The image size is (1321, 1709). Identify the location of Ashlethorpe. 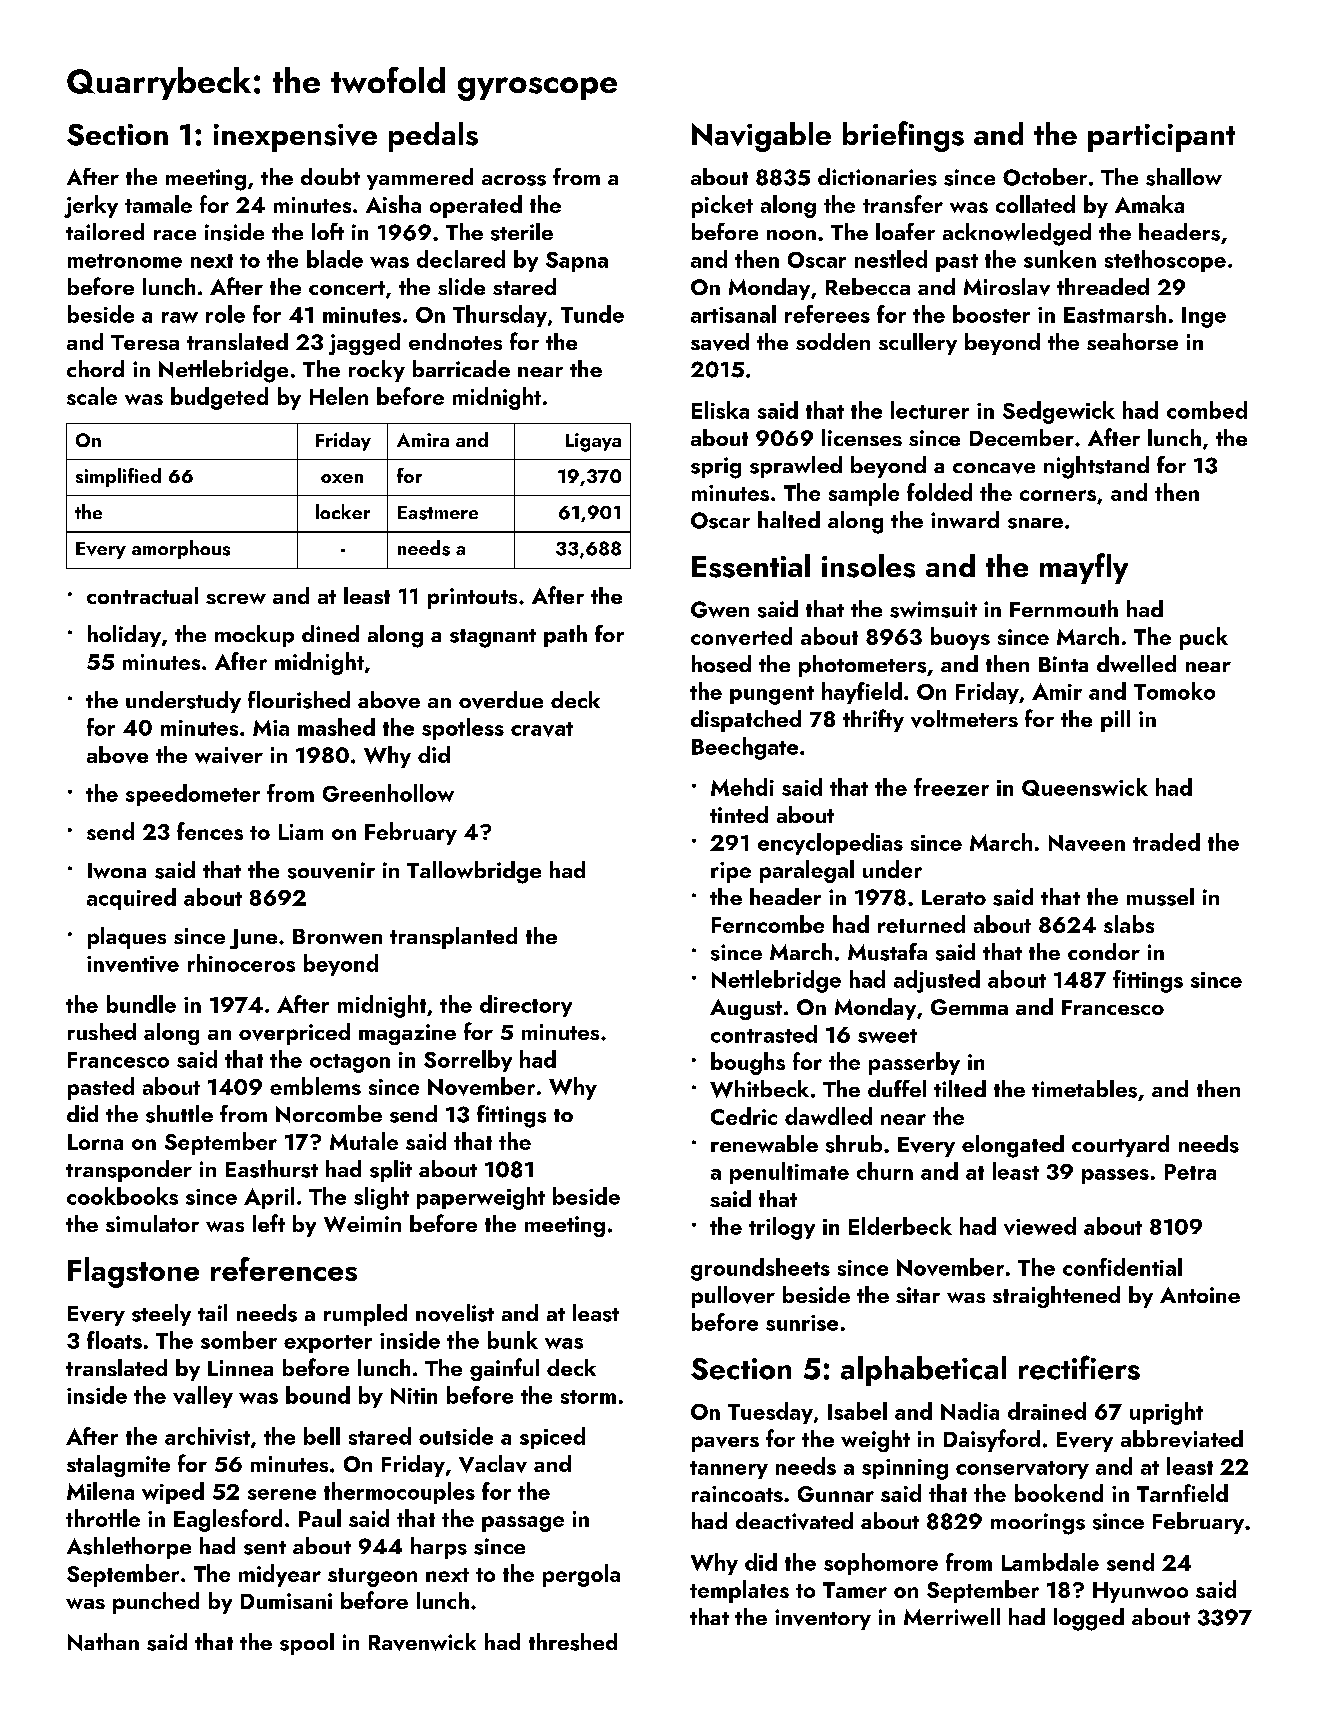
(129, 1548).
